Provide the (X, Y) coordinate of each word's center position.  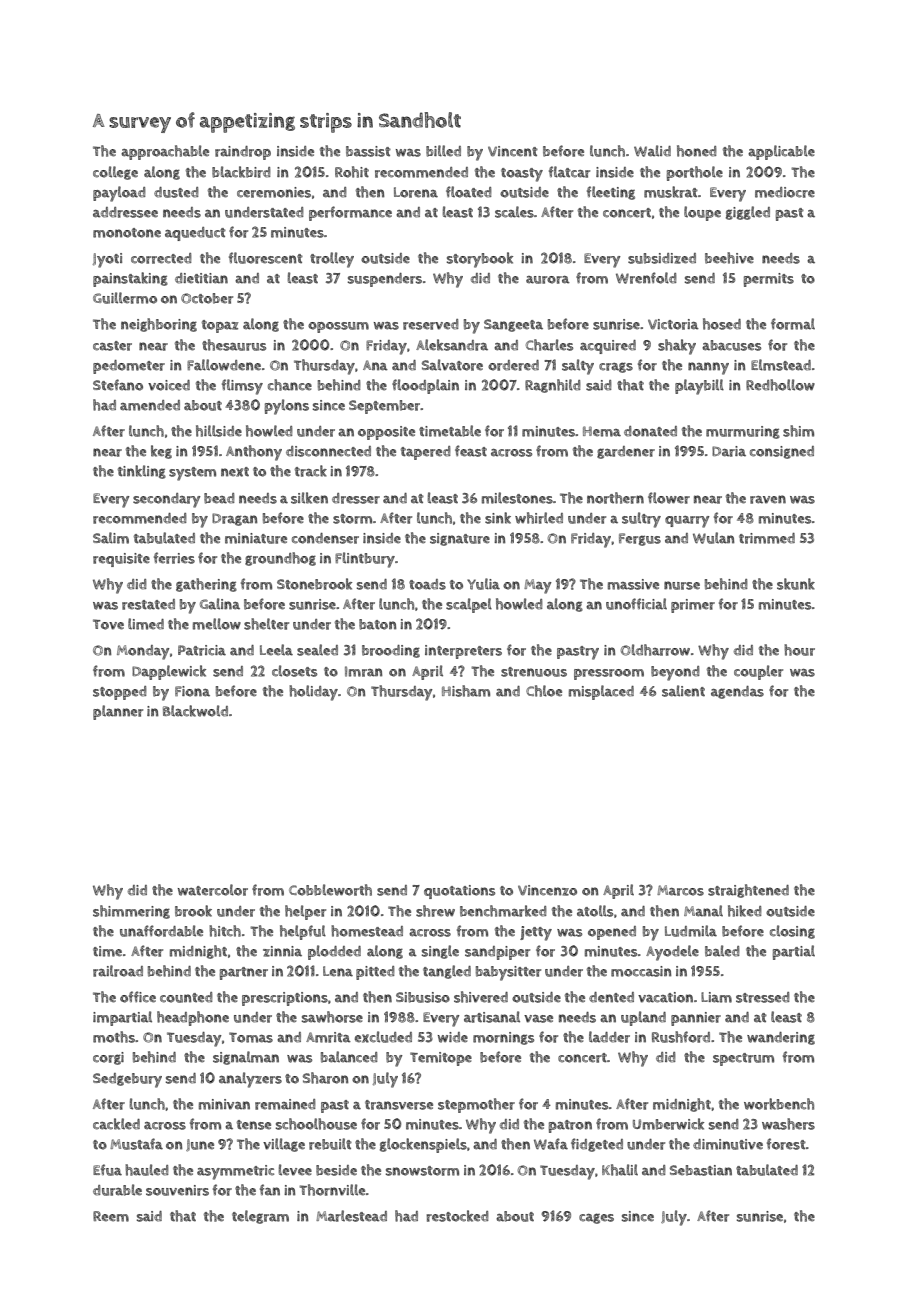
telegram (260, 1217)
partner (244, 973)
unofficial (636, 604)
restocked (457, 1216)
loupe (702, 213)
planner (118, 712)
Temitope (441, 1059)
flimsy (242, 387)
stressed (763, 997)
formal (793, 324)
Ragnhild (553, 386)
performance (350, 213)
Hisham (466, 691)
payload (119, 194)
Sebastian (701, 1170)
